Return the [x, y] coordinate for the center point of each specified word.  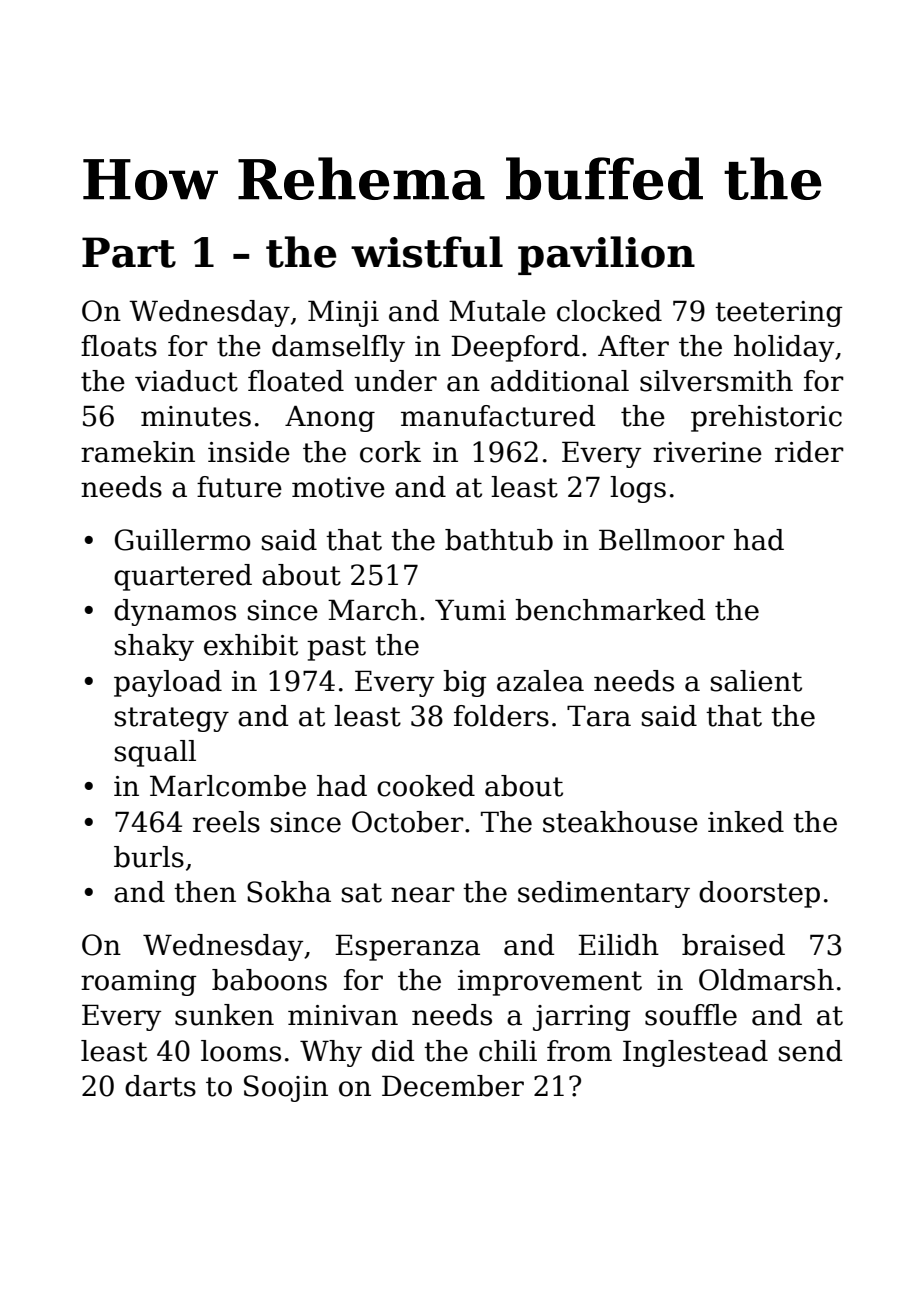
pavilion [606, 255]
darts [160, 1086]
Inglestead [695, 1053]
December [453, 1086]
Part [129, 252]
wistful [427, 252]
